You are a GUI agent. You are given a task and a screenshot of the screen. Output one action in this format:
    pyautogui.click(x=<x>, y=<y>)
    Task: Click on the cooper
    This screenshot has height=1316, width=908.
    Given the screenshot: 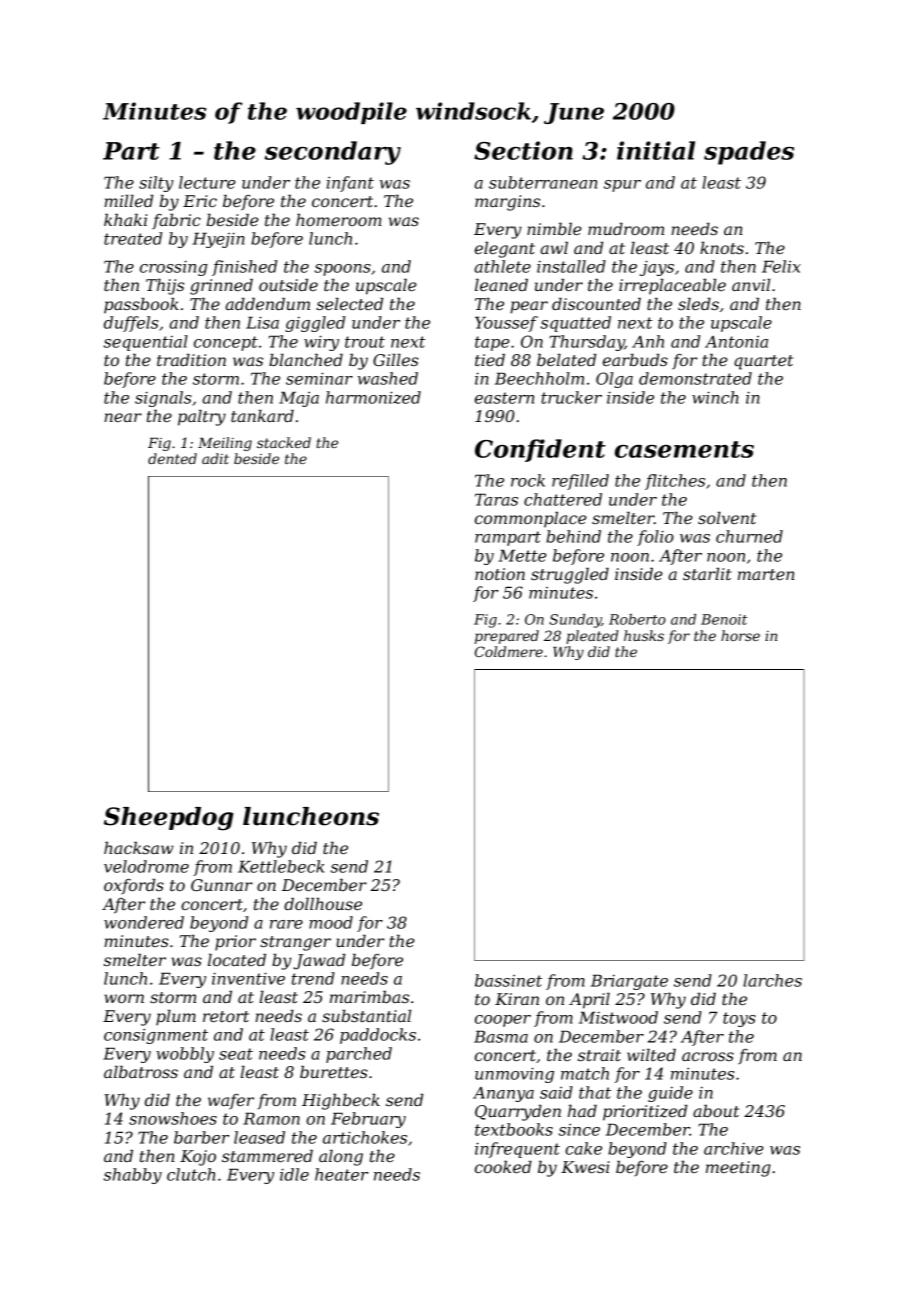 What is the action you would take?
    pyautogui.click(x=503, y=1021)
